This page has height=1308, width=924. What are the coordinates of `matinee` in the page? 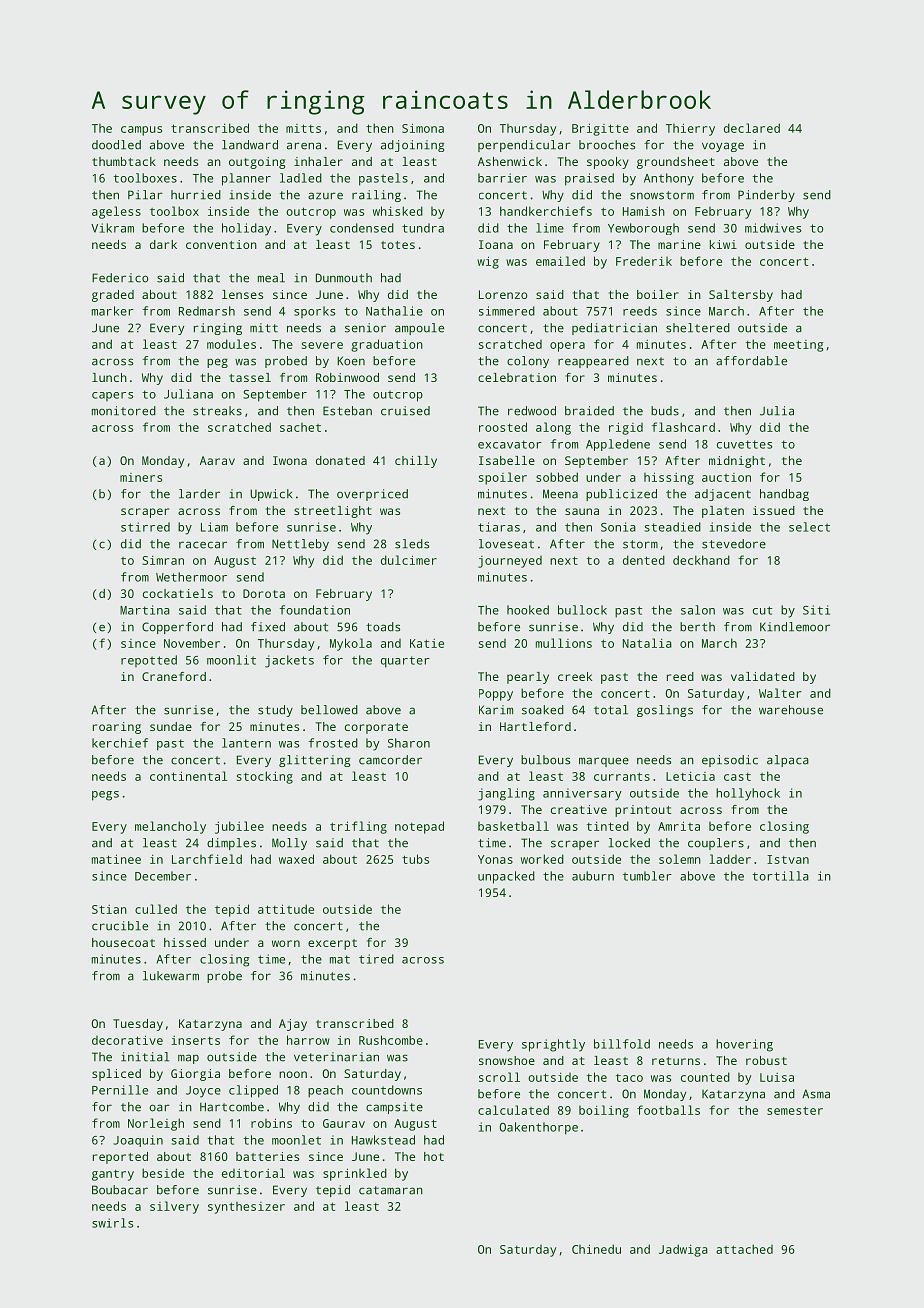 It's located at (116, 859).
